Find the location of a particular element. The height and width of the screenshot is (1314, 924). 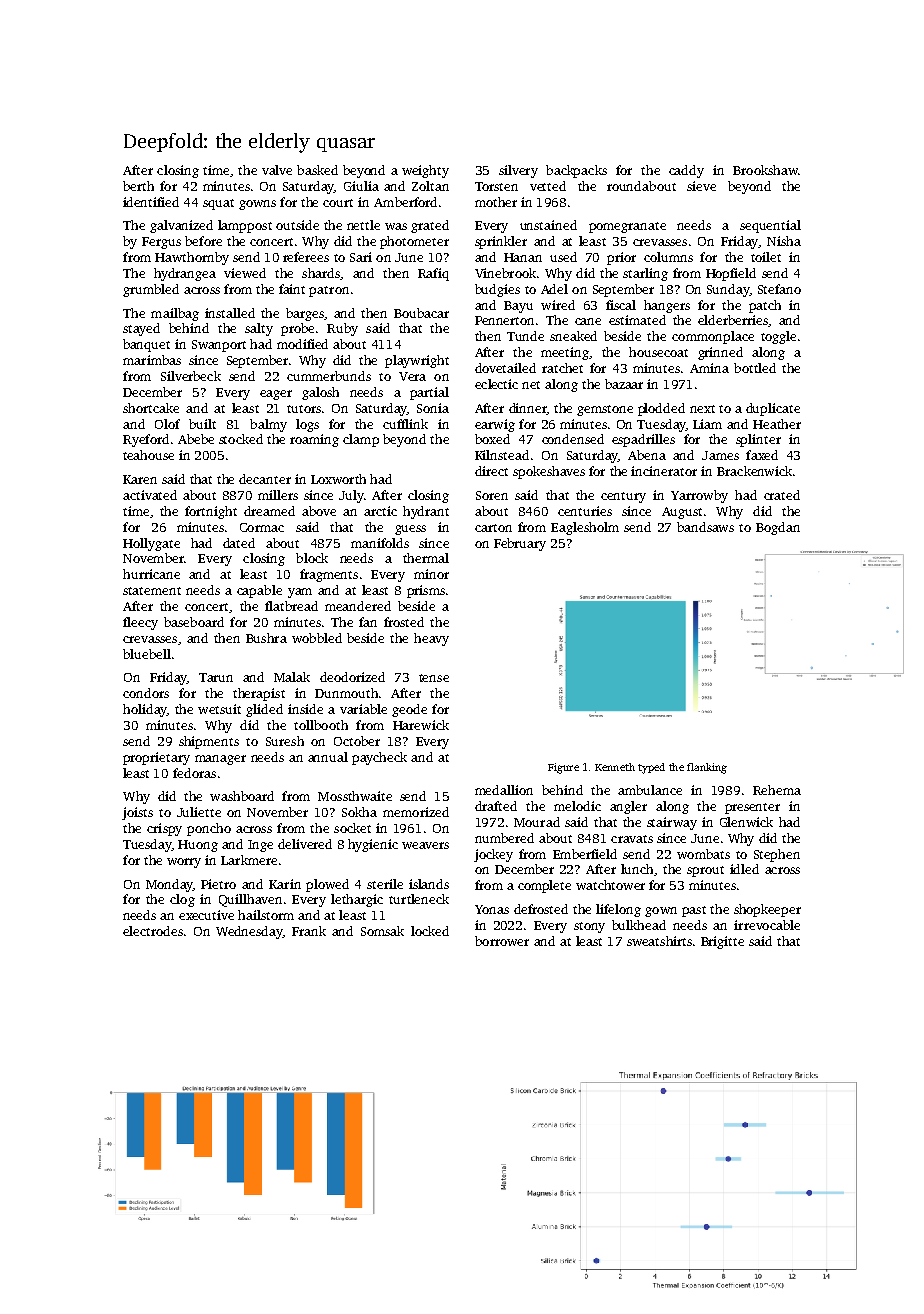

splinter is located at coordinates (758, 440).
